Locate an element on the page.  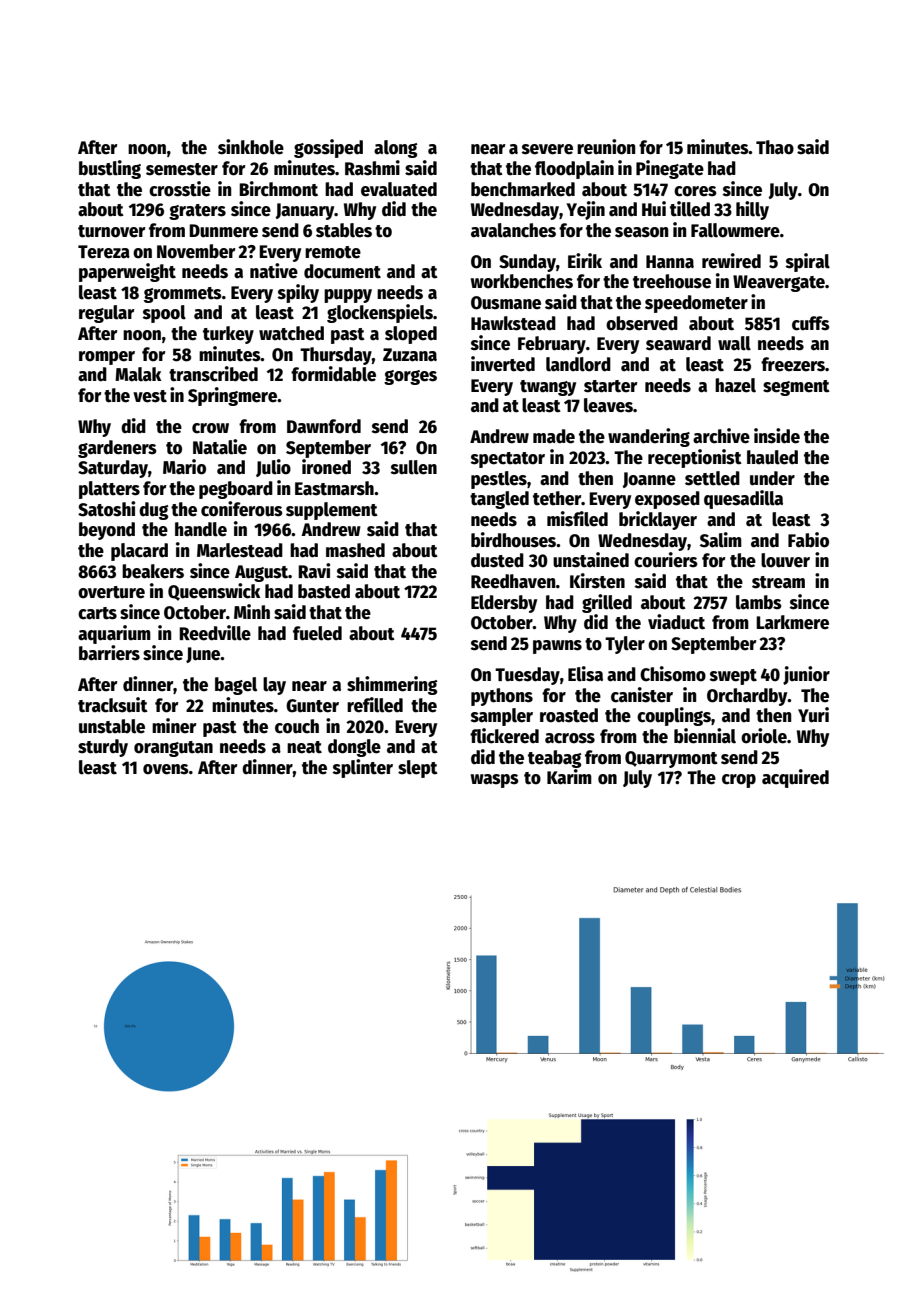
Dunmere is located at coordinates (223, 231).
